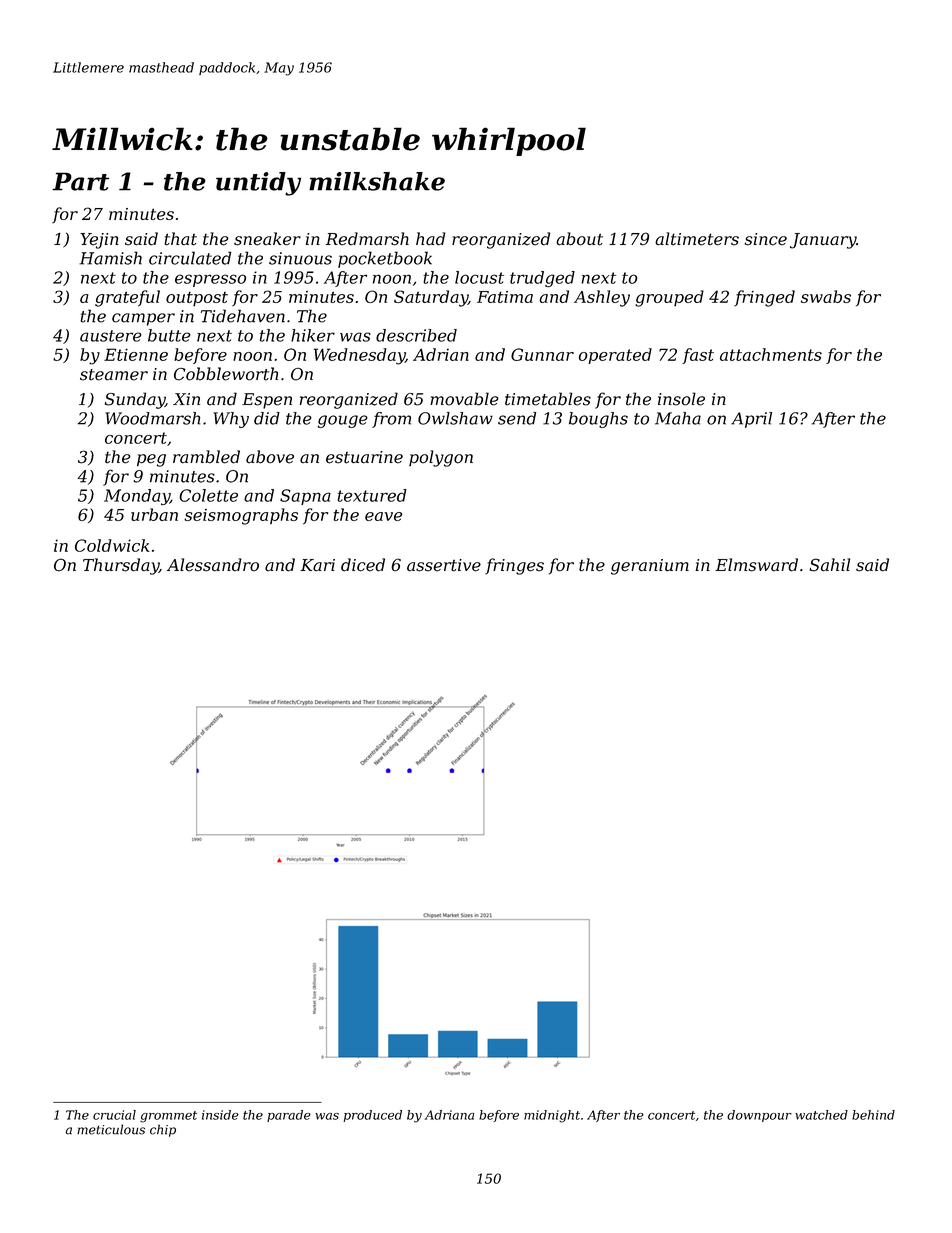  What do you see at coordinates (766, 239) in the page?
I see `since` at bounding box center [766, 239].
